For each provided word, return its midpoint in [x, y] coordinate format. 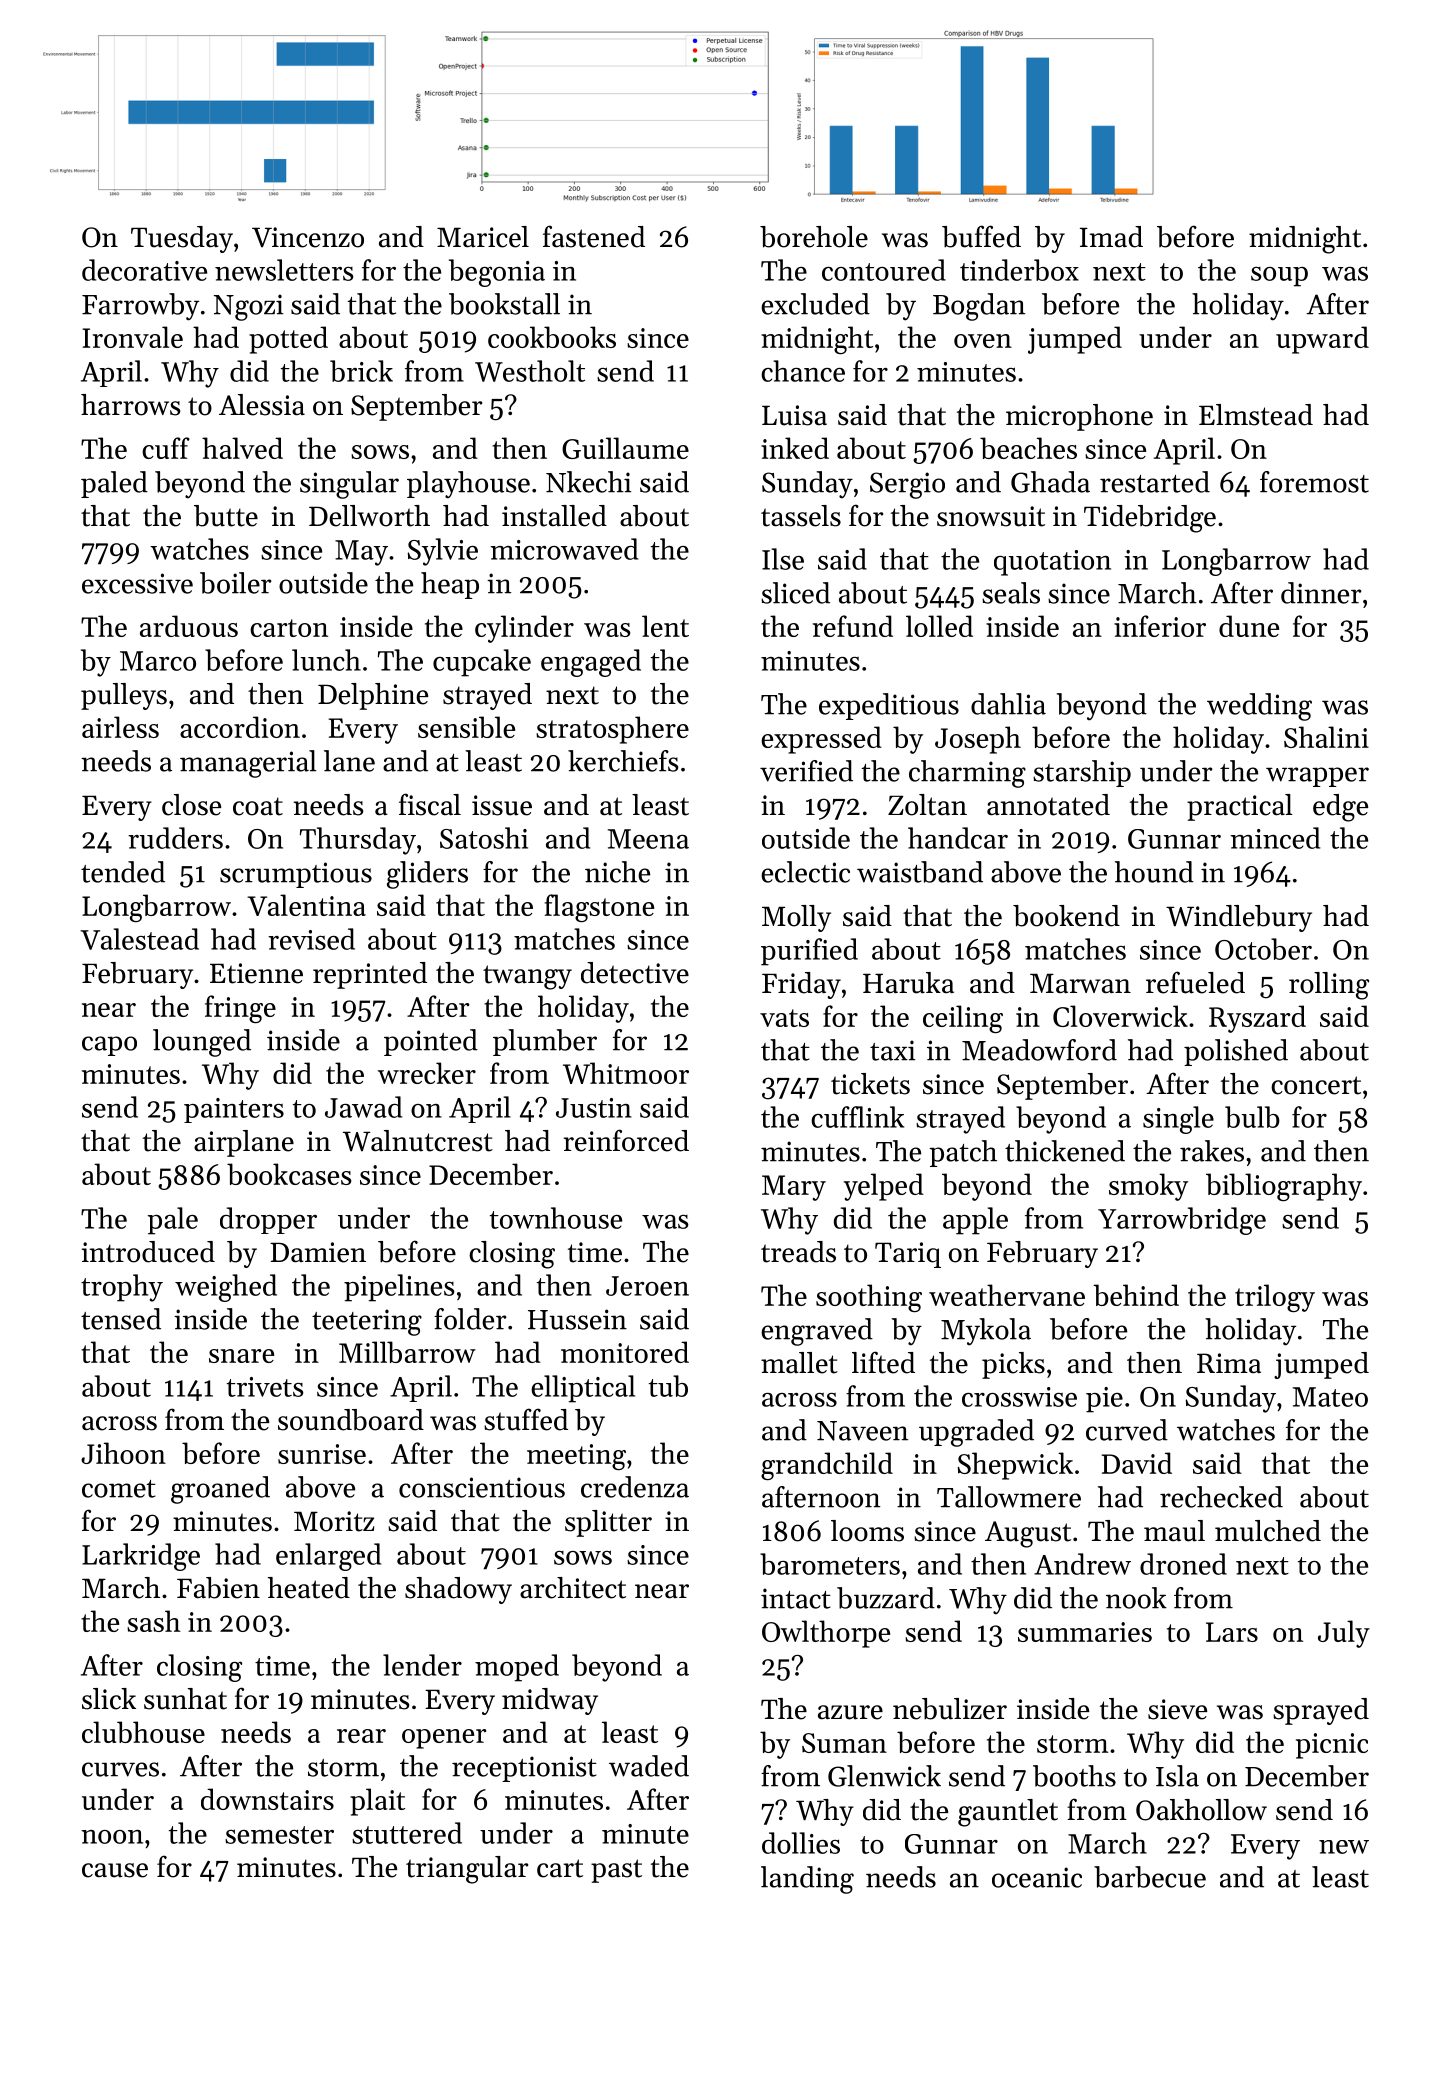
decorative [144, 270]
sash [154, 1621]
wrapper [1317, 777]
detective [635, 973]
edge [1340, 808]
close [191, 805]
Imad [1111, 237]
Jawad [363, 1107]
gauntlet [1008, 1813]
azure [850, 1712]
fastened [594, 236]
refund [853, 626]
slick [109, 1699]
